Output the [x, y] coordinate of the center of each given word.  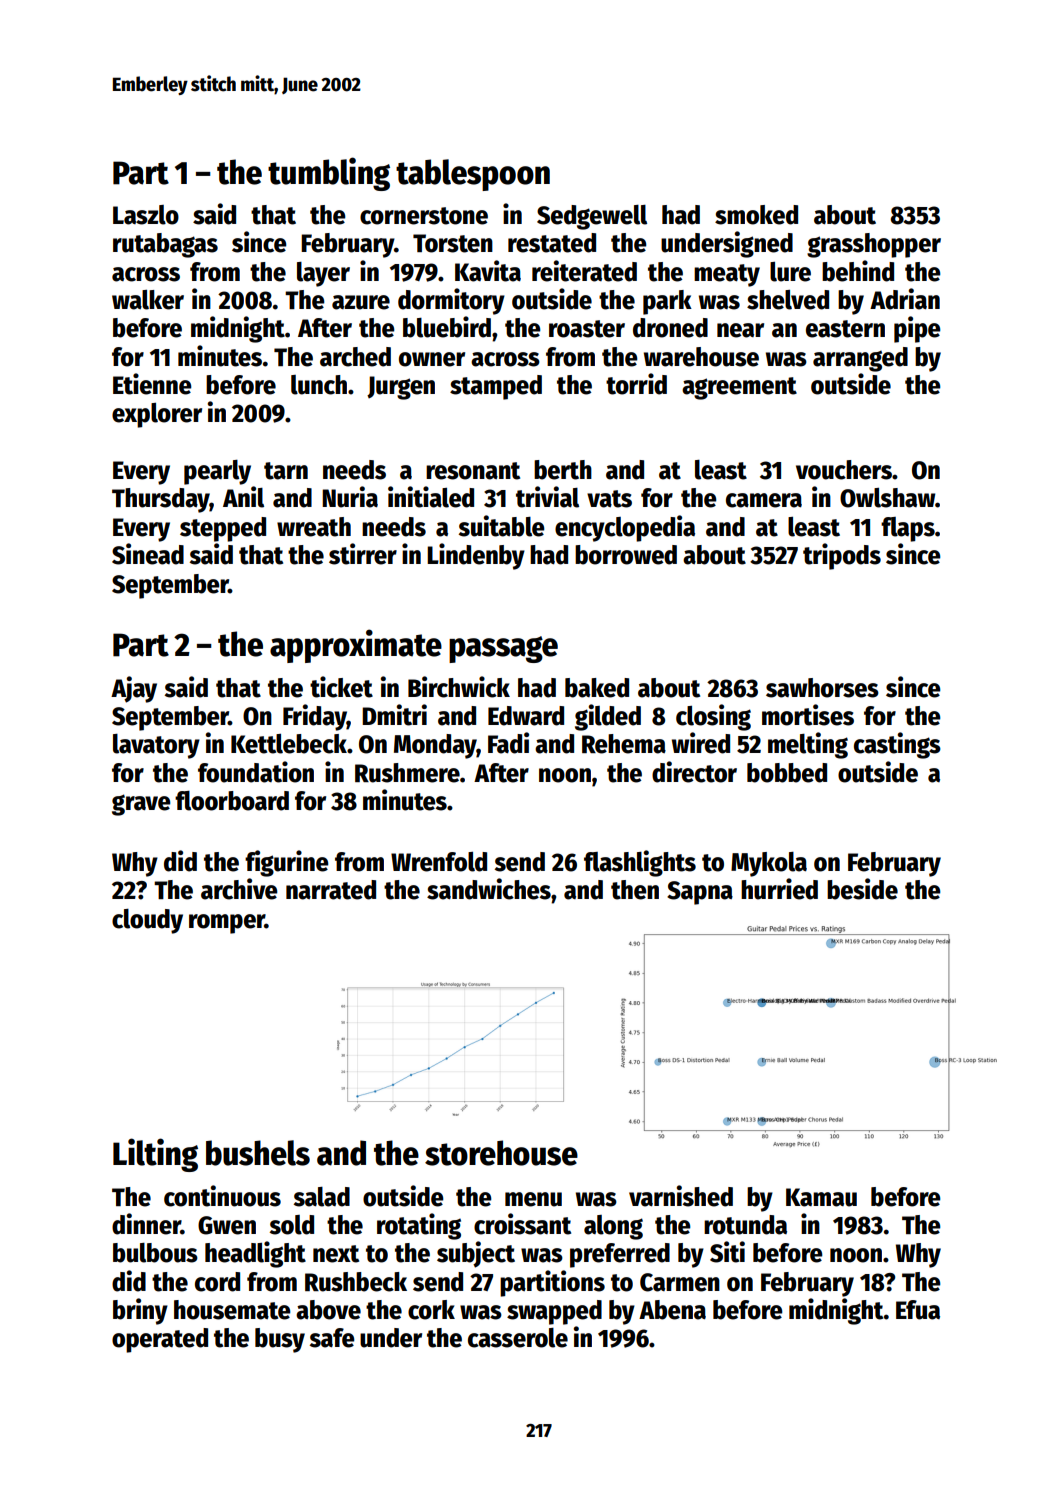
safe [332, 1338]
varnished [681, 1196]
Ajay [134, 689]
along [613, 1227]
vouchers [844, 470]
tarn [286, 471]
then [635, 890]
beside [862, 889]
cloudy [147, 921]
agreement [739, 388]
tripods [842, 556]
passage [503, 649]
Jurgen [401, 388]
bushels [258, 1153]
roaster [587, 329]
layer [323, 274]
